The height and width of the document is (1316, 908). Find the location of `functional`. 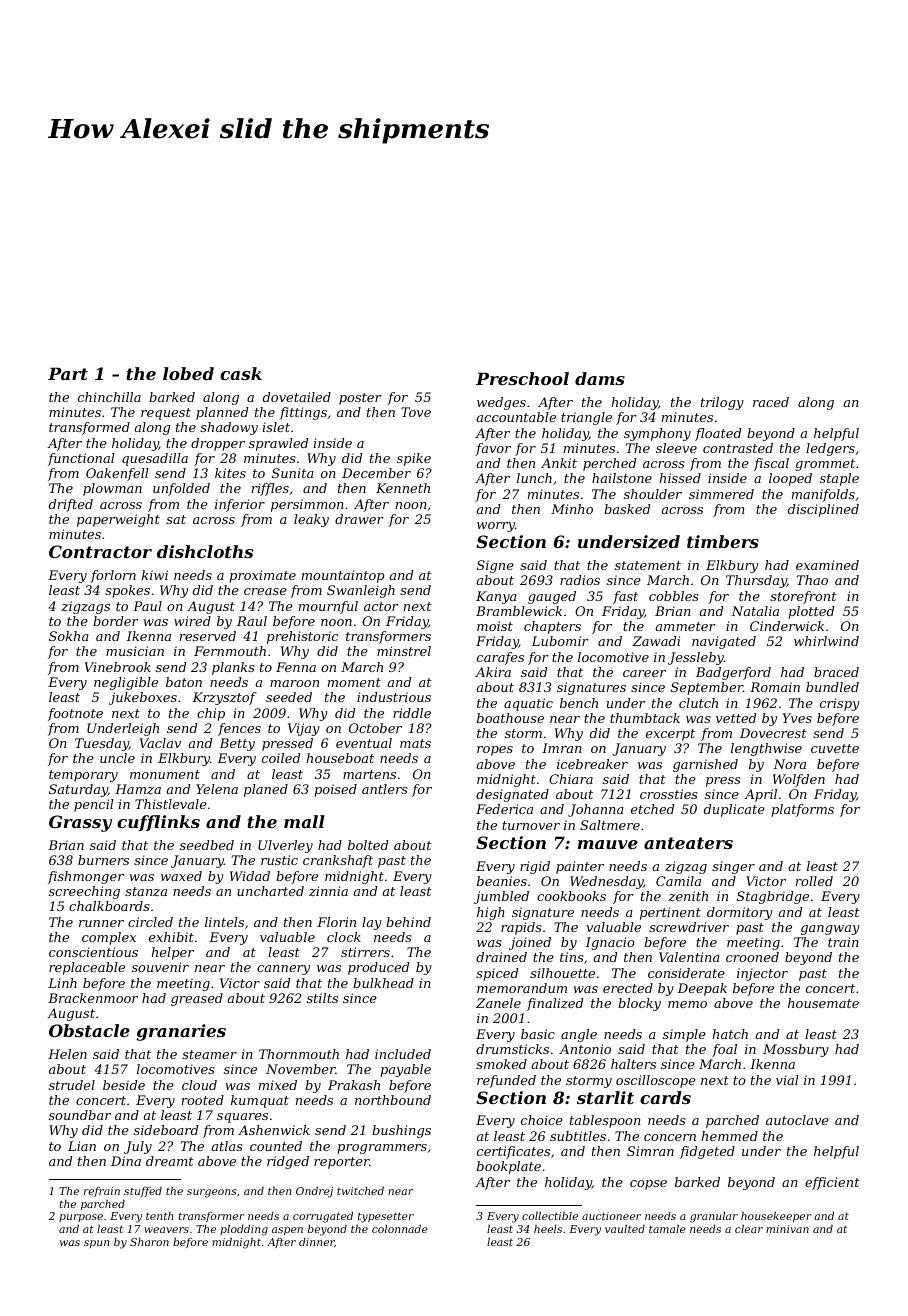

functional is located at coordinates (81, 459).
